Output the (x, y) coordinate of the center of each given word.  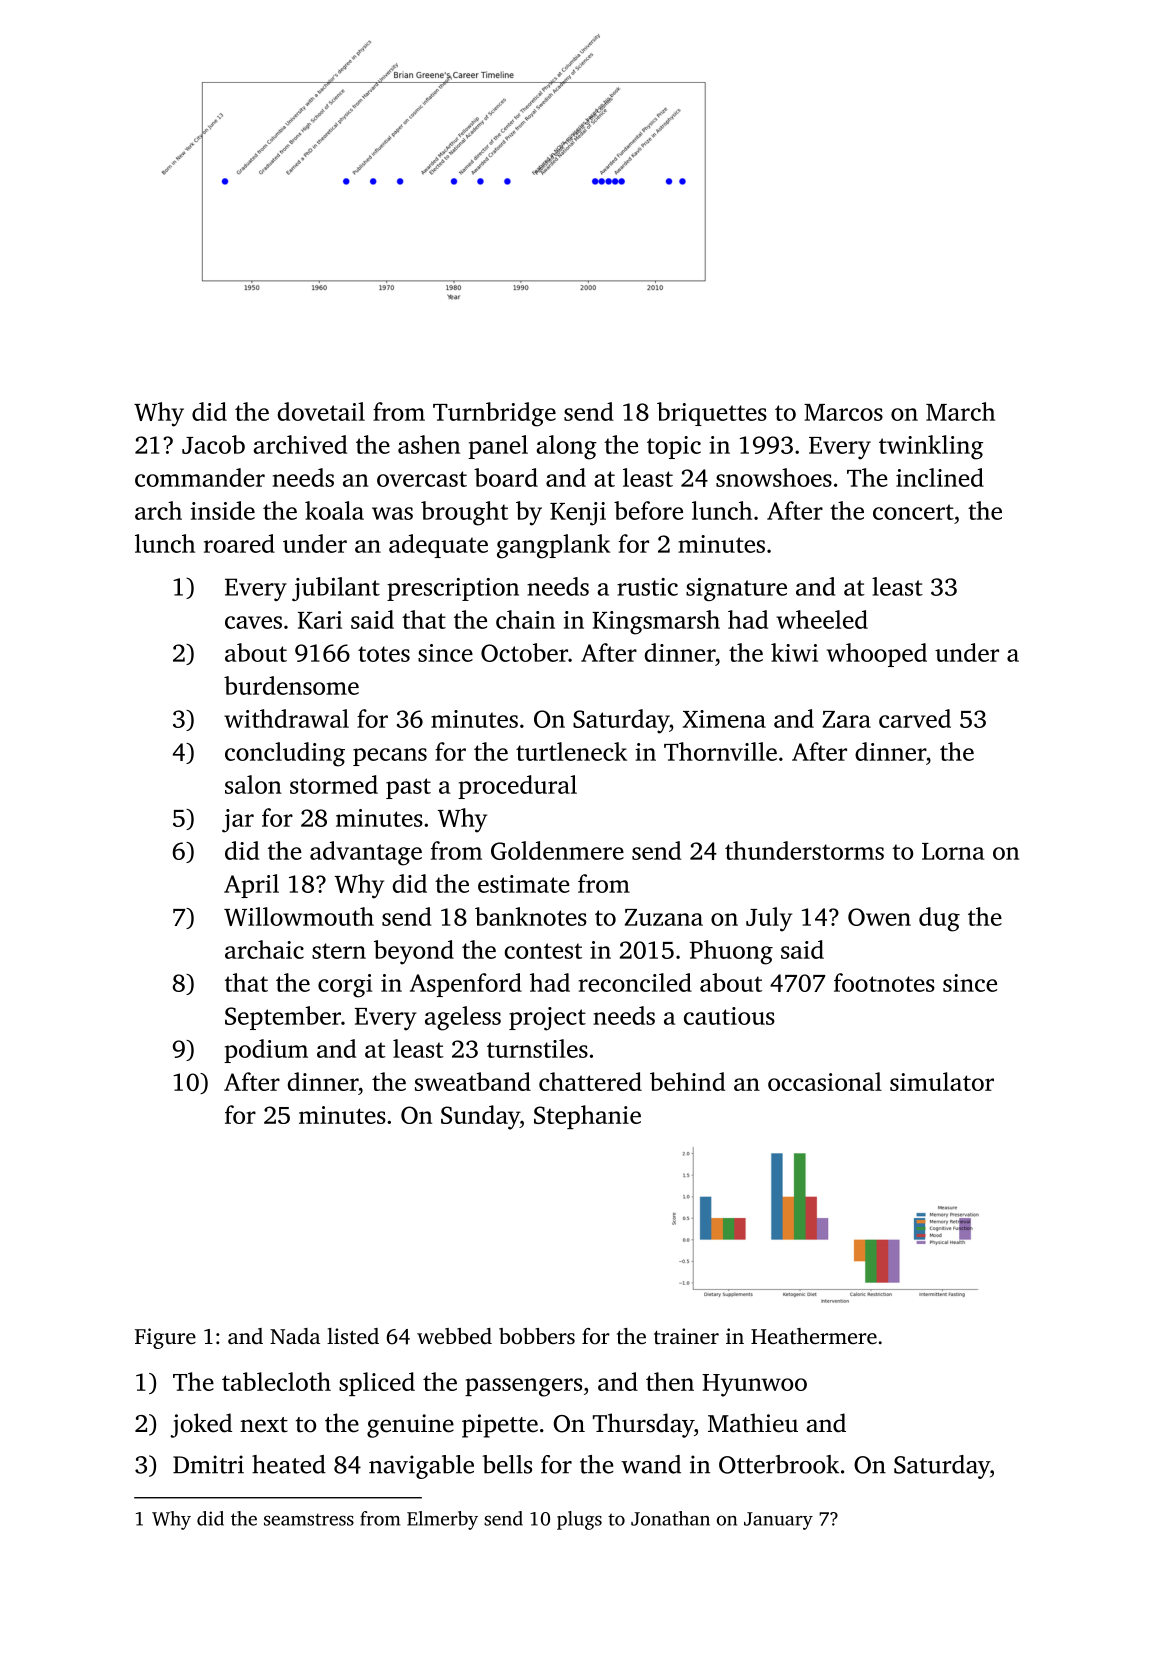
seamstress (309, 1520)
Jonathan (670, 1518)
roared (239, 543)
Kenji (578, 514)
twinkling (931, 447)
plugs (579, 1520)
